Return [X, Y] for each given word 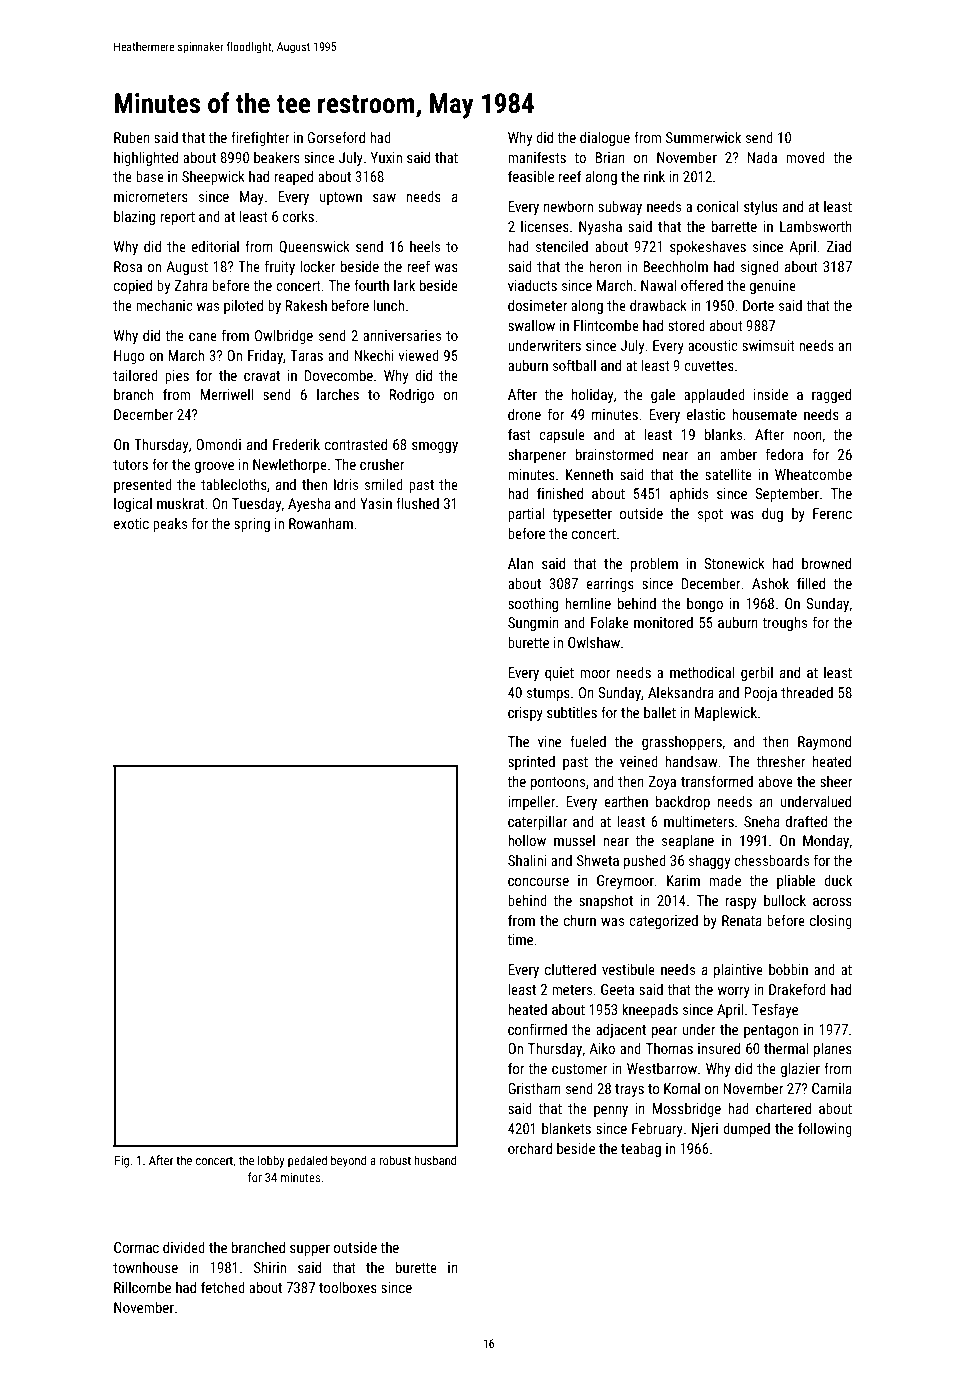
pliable [796, 881]
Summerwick [703, 137]
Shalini [527, 860]
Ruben [132, 137]
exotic [131, 523]
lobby [271, 1161]
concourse [538, 882]
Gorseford [336, 137]
